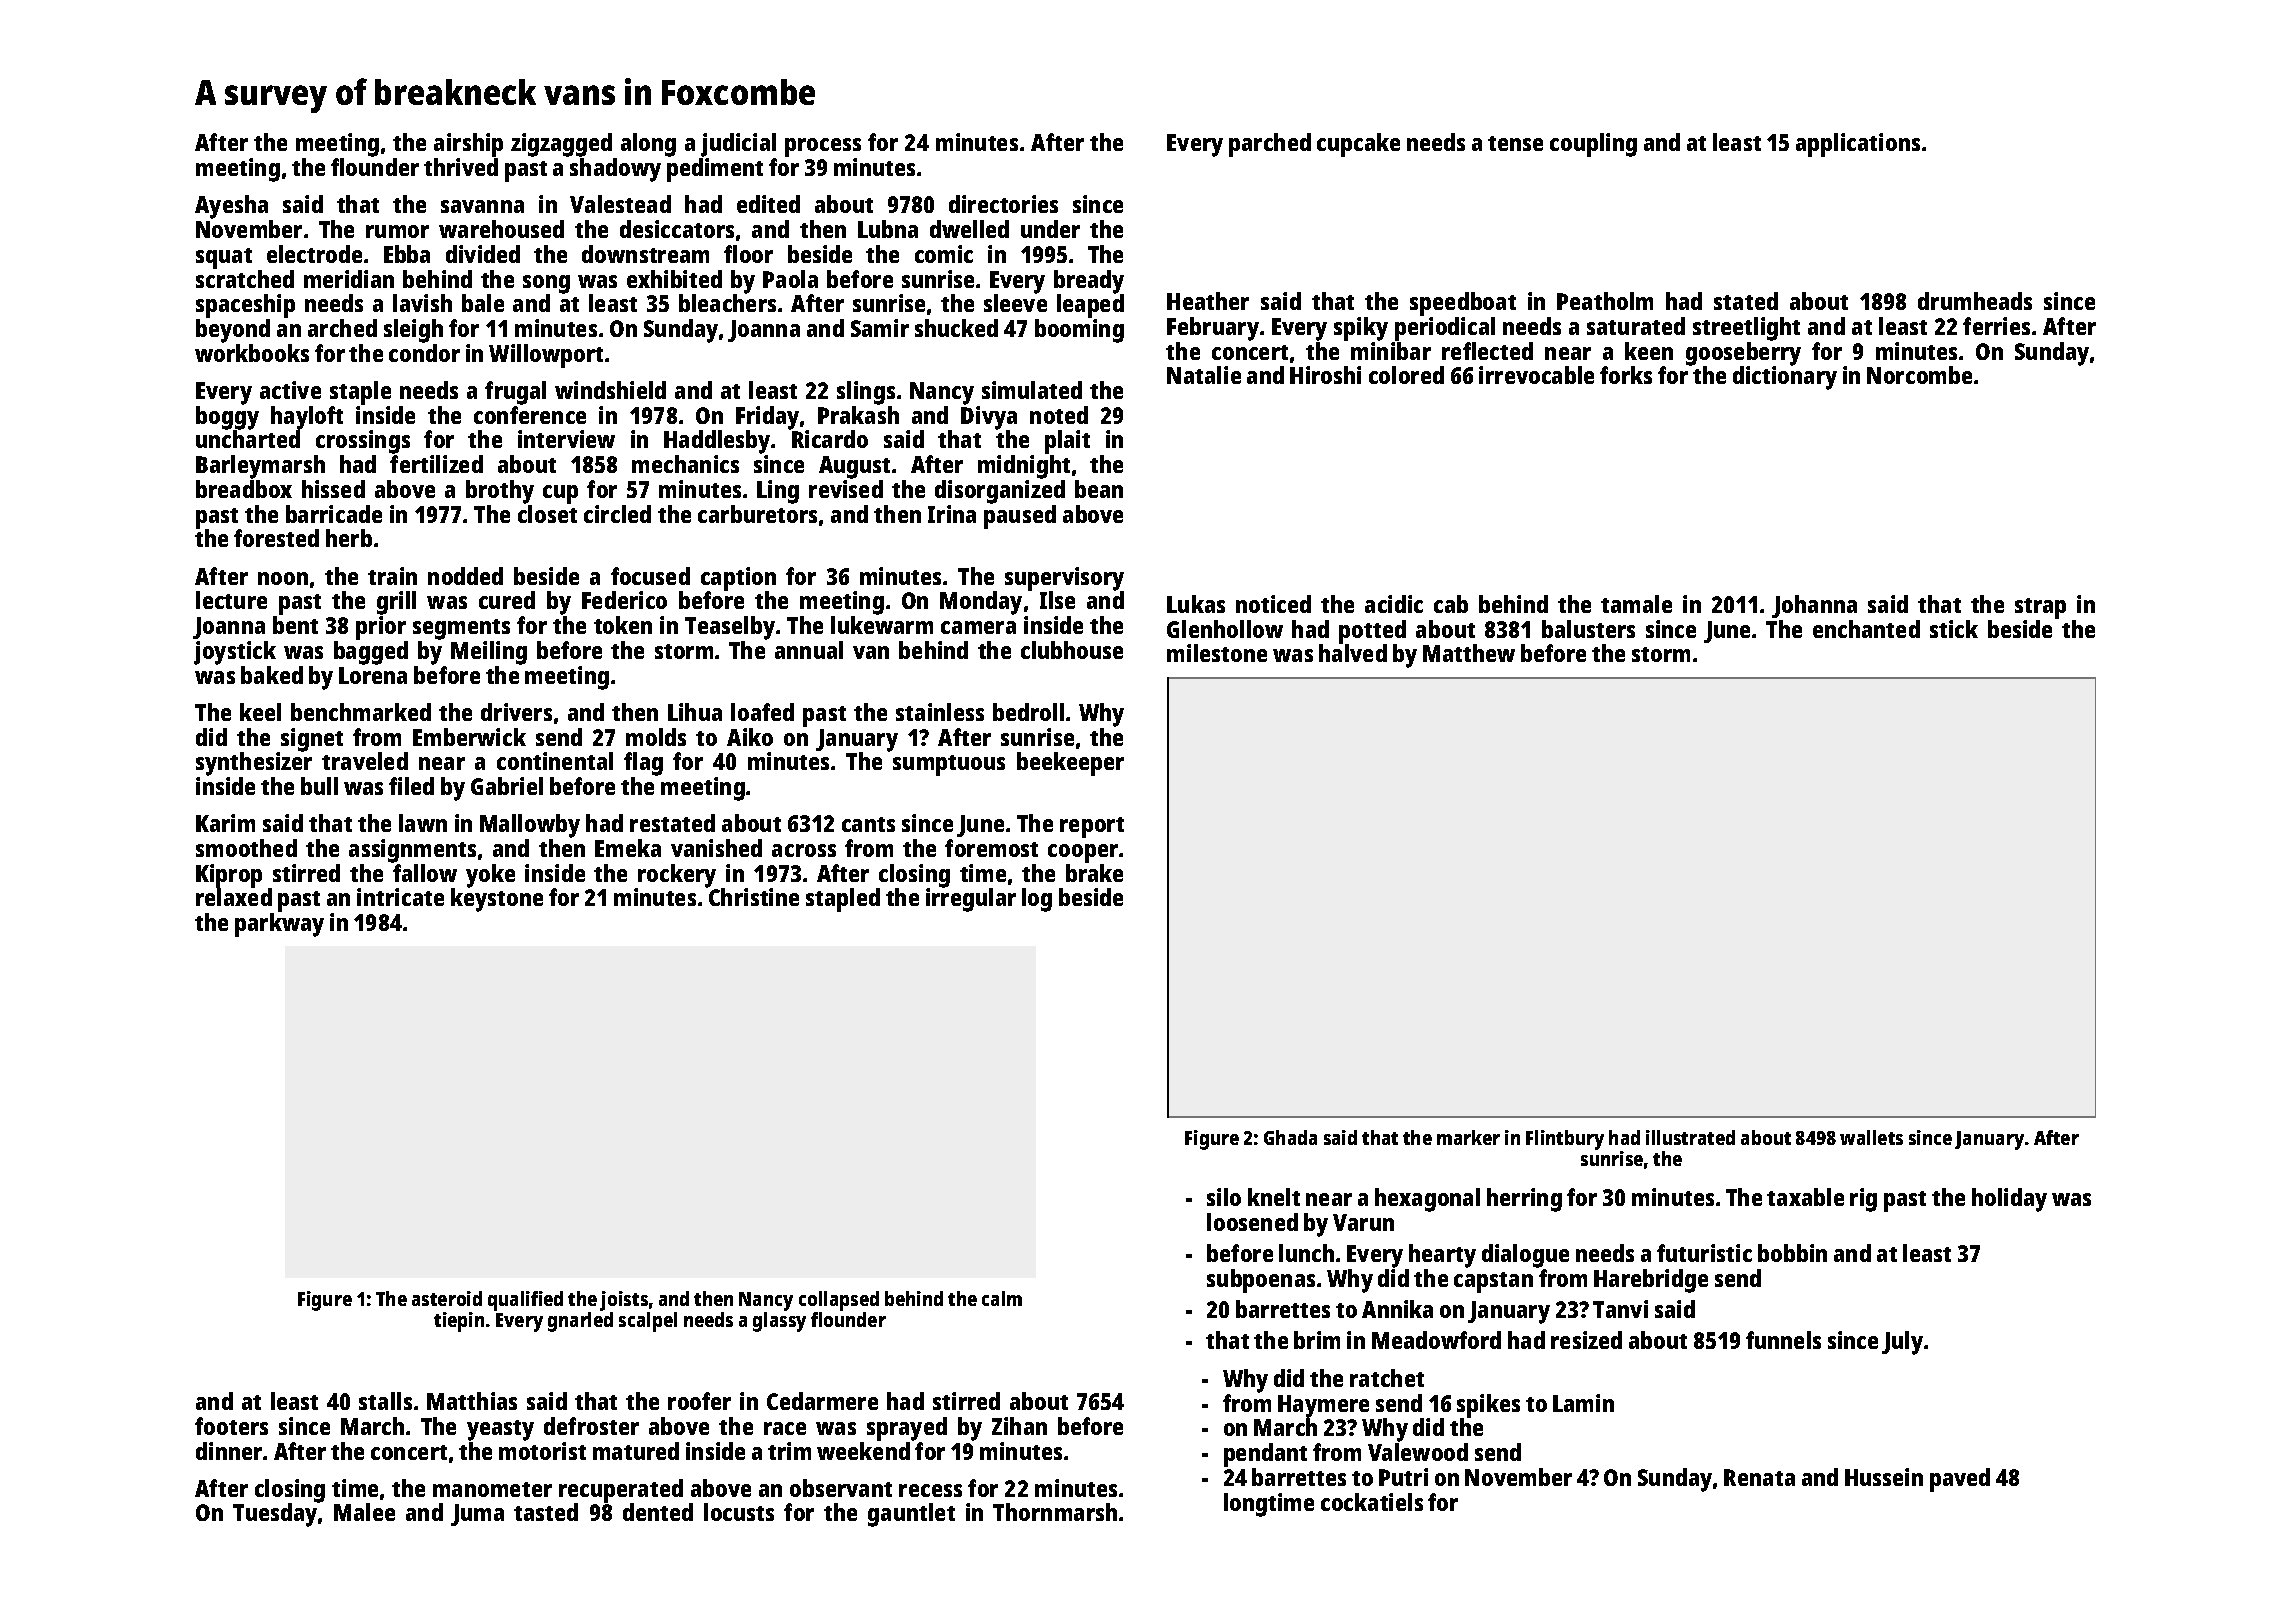  What do you see at coordinates (279, 925) in the screenshot?
I see `parkway` at bounding box center [279, 925].
